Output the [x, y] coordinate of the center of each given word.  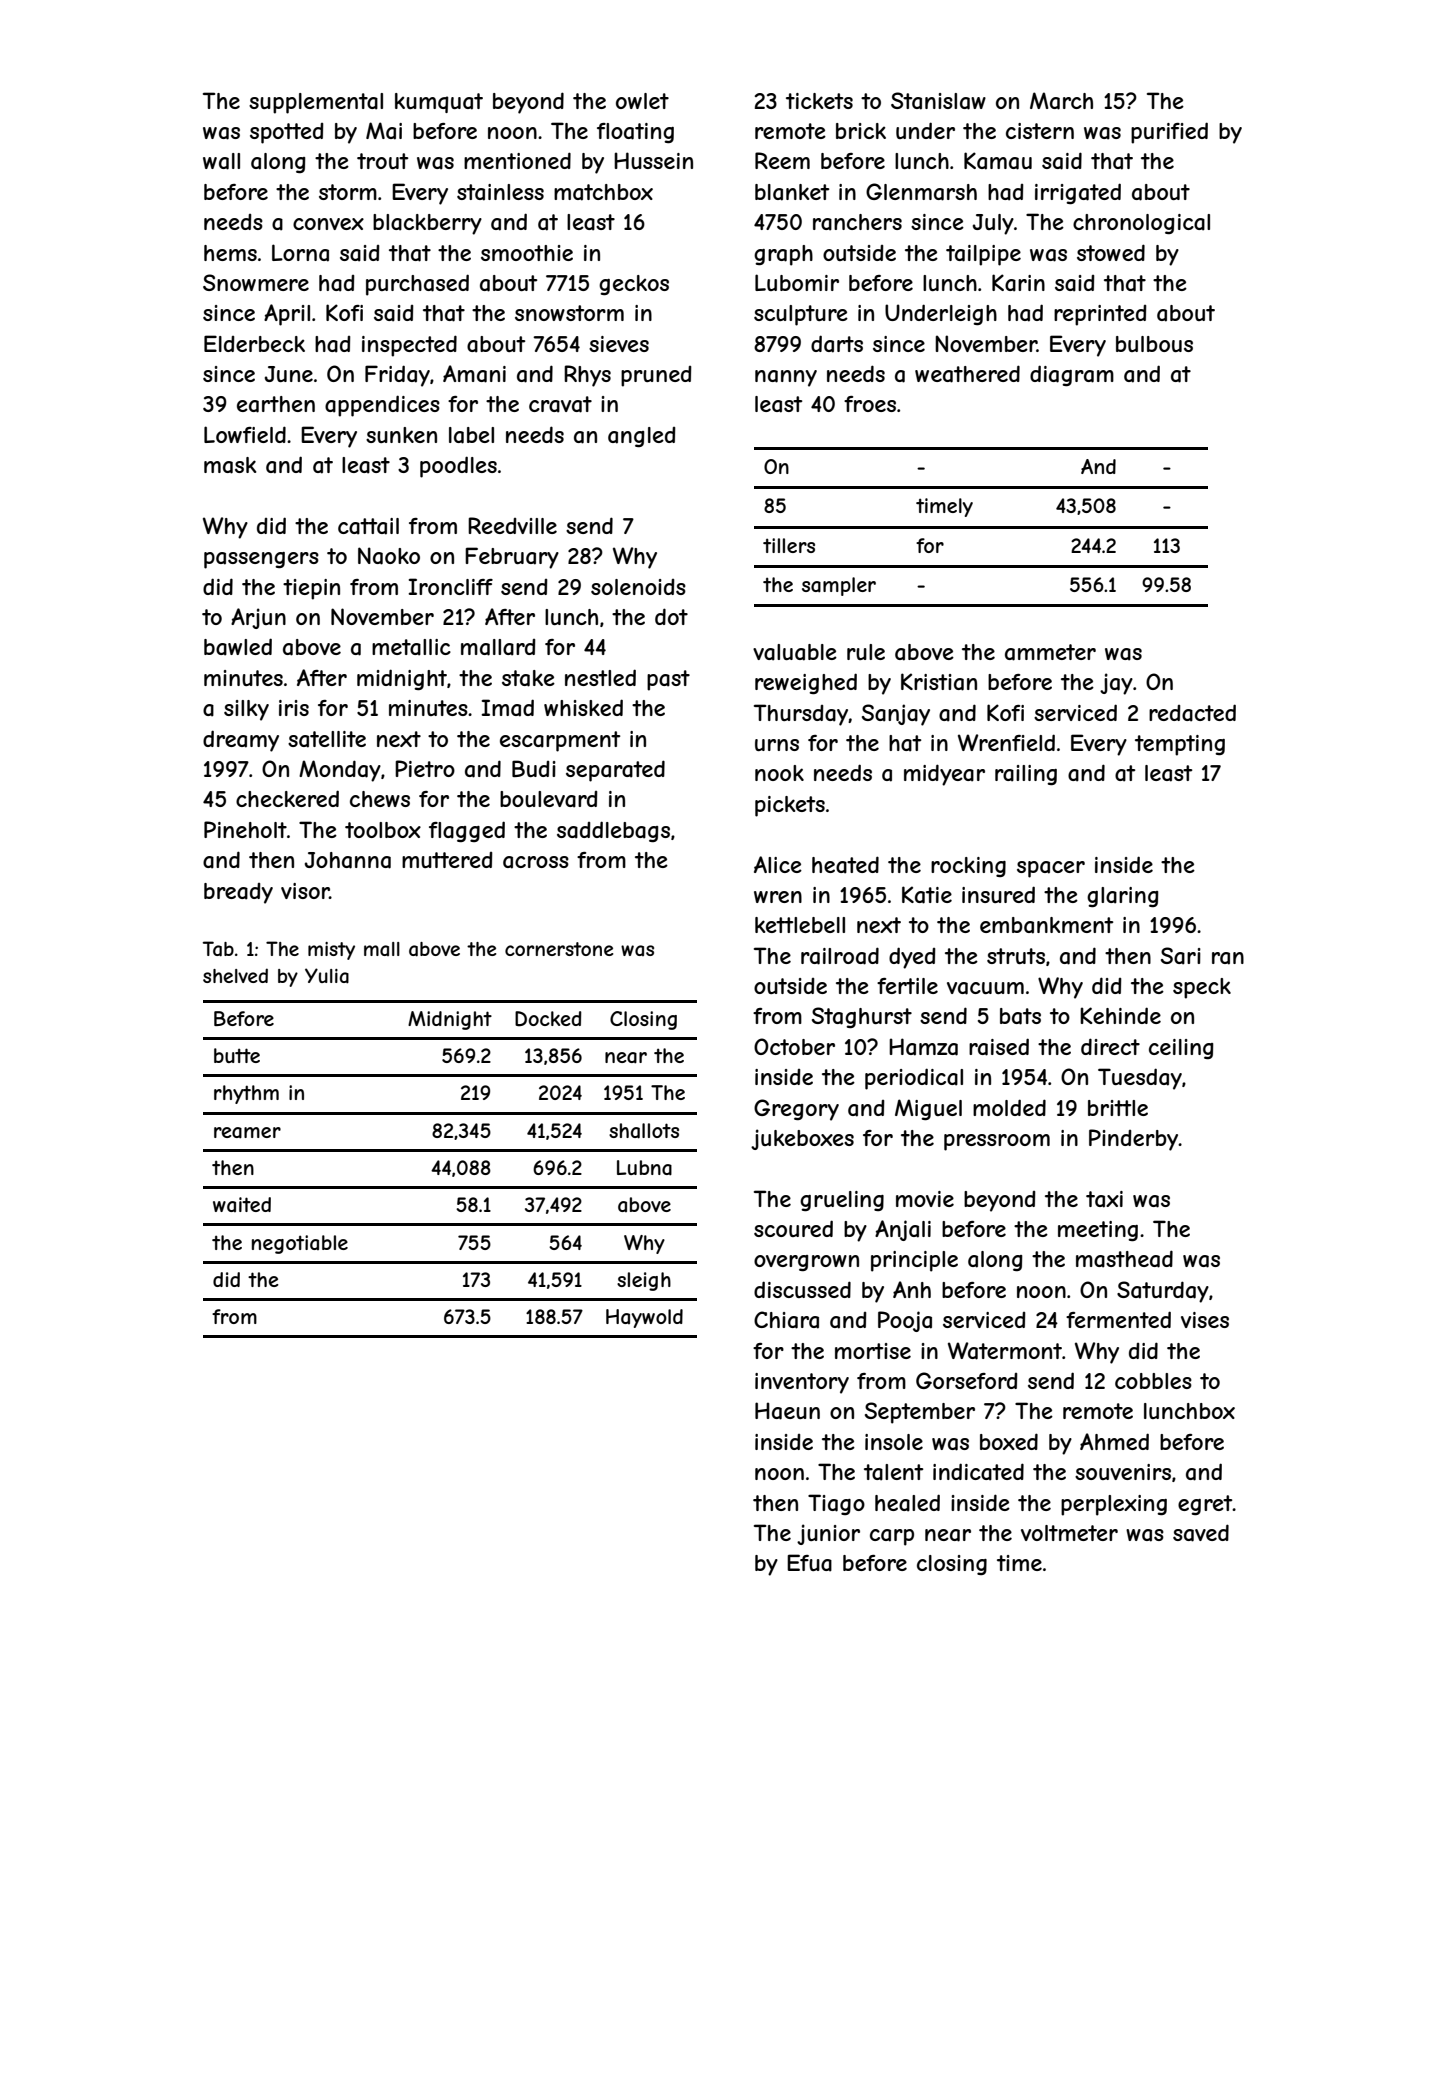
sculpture [801, 315]
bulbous [1154, 344]
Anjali [903, 1230]
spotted [287, 133]
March [1061, 101]
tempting [1180, 745]
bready [238, 893]
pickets [790, 806]
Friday [397, 376]
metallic [411, 647]
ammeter [1050, 652]
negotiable [300, 1244]
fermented [1118, 1319]
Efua [809, 1563]
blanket [792, 192]
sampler [839, 586]
